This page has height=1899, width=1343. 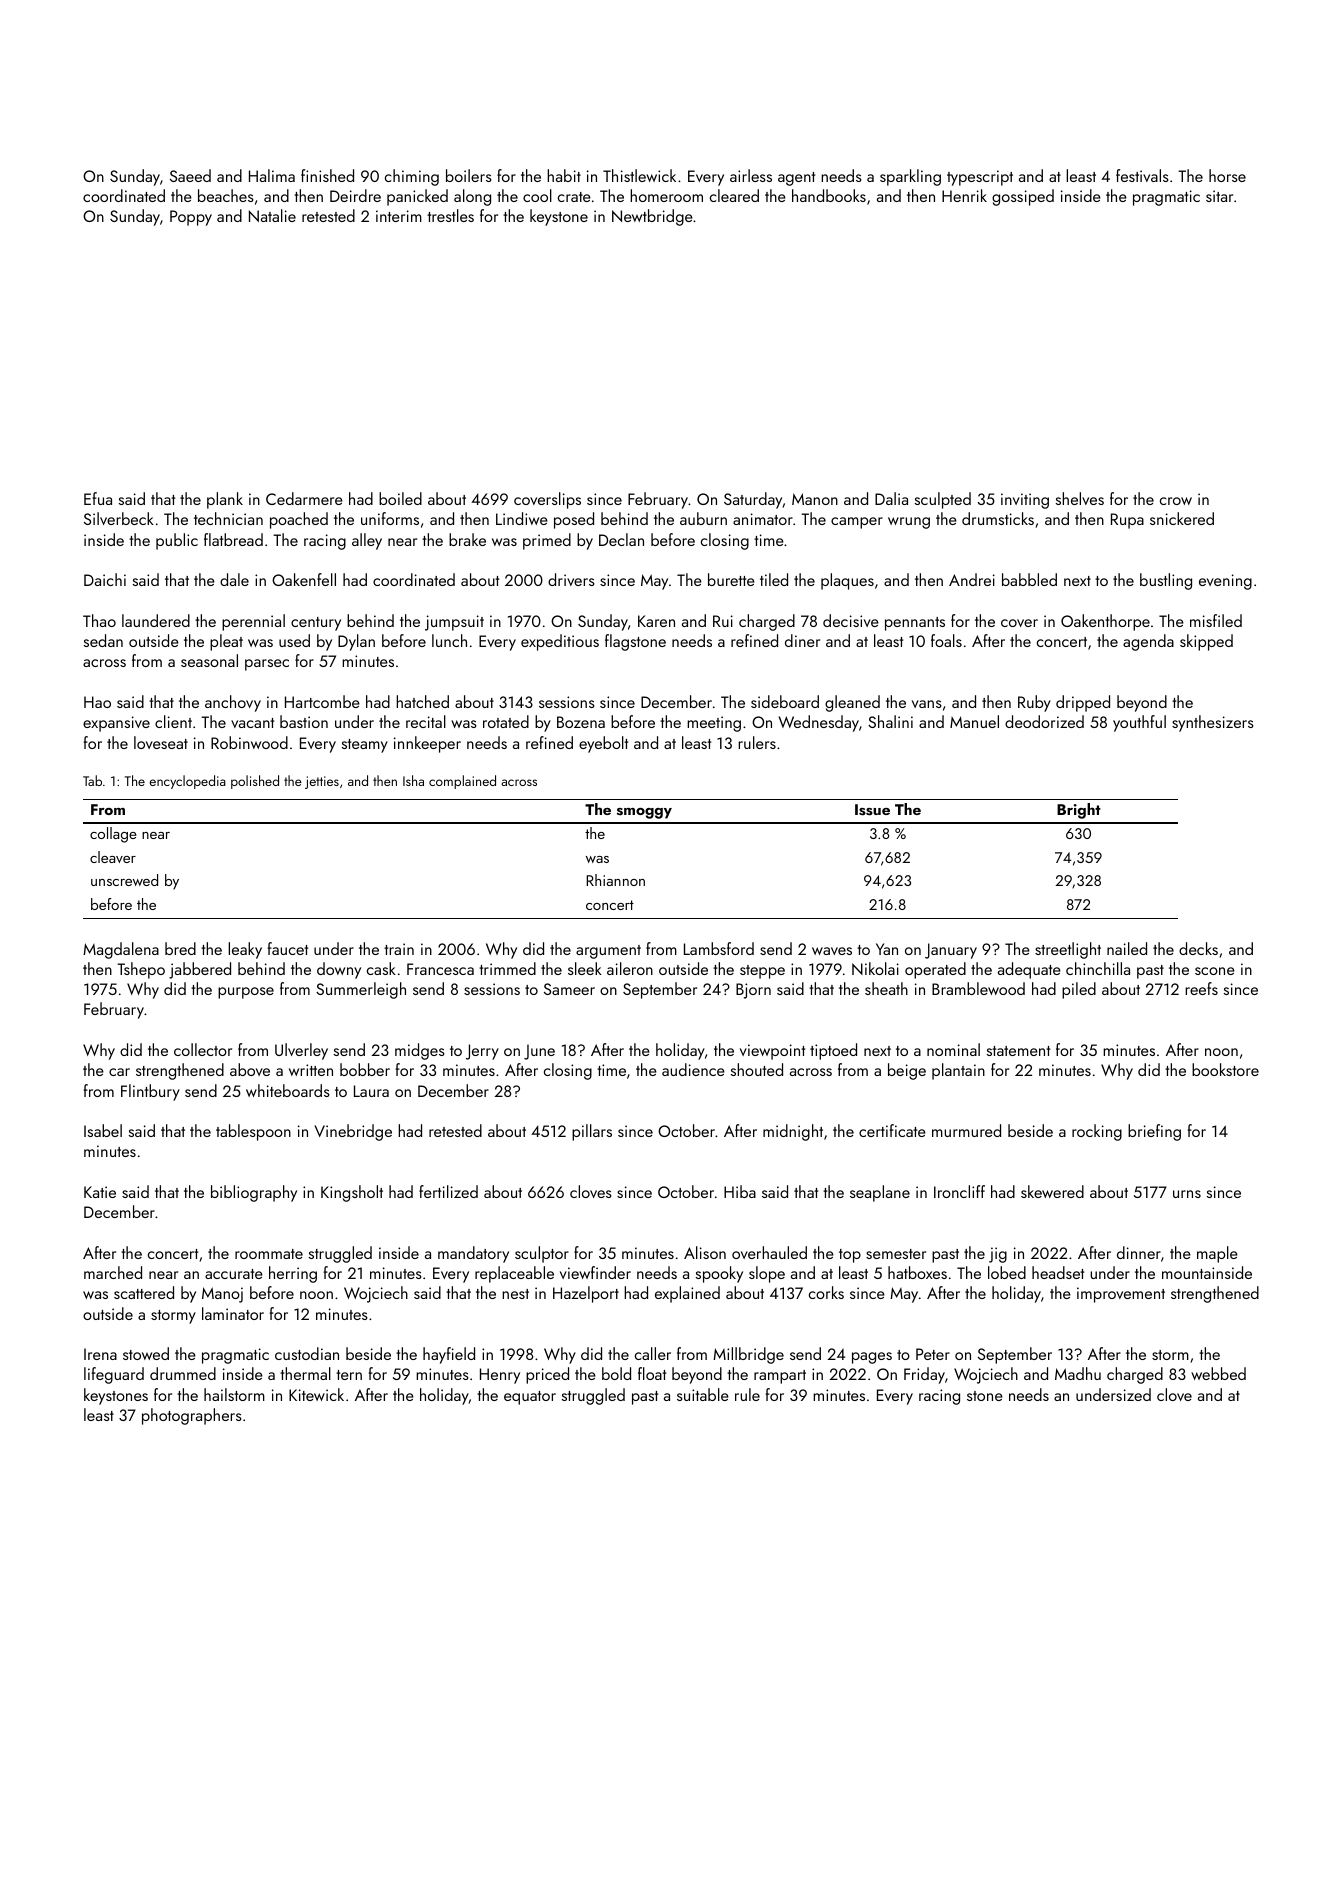 I want to click on airless, so click(x=751, y=175).
